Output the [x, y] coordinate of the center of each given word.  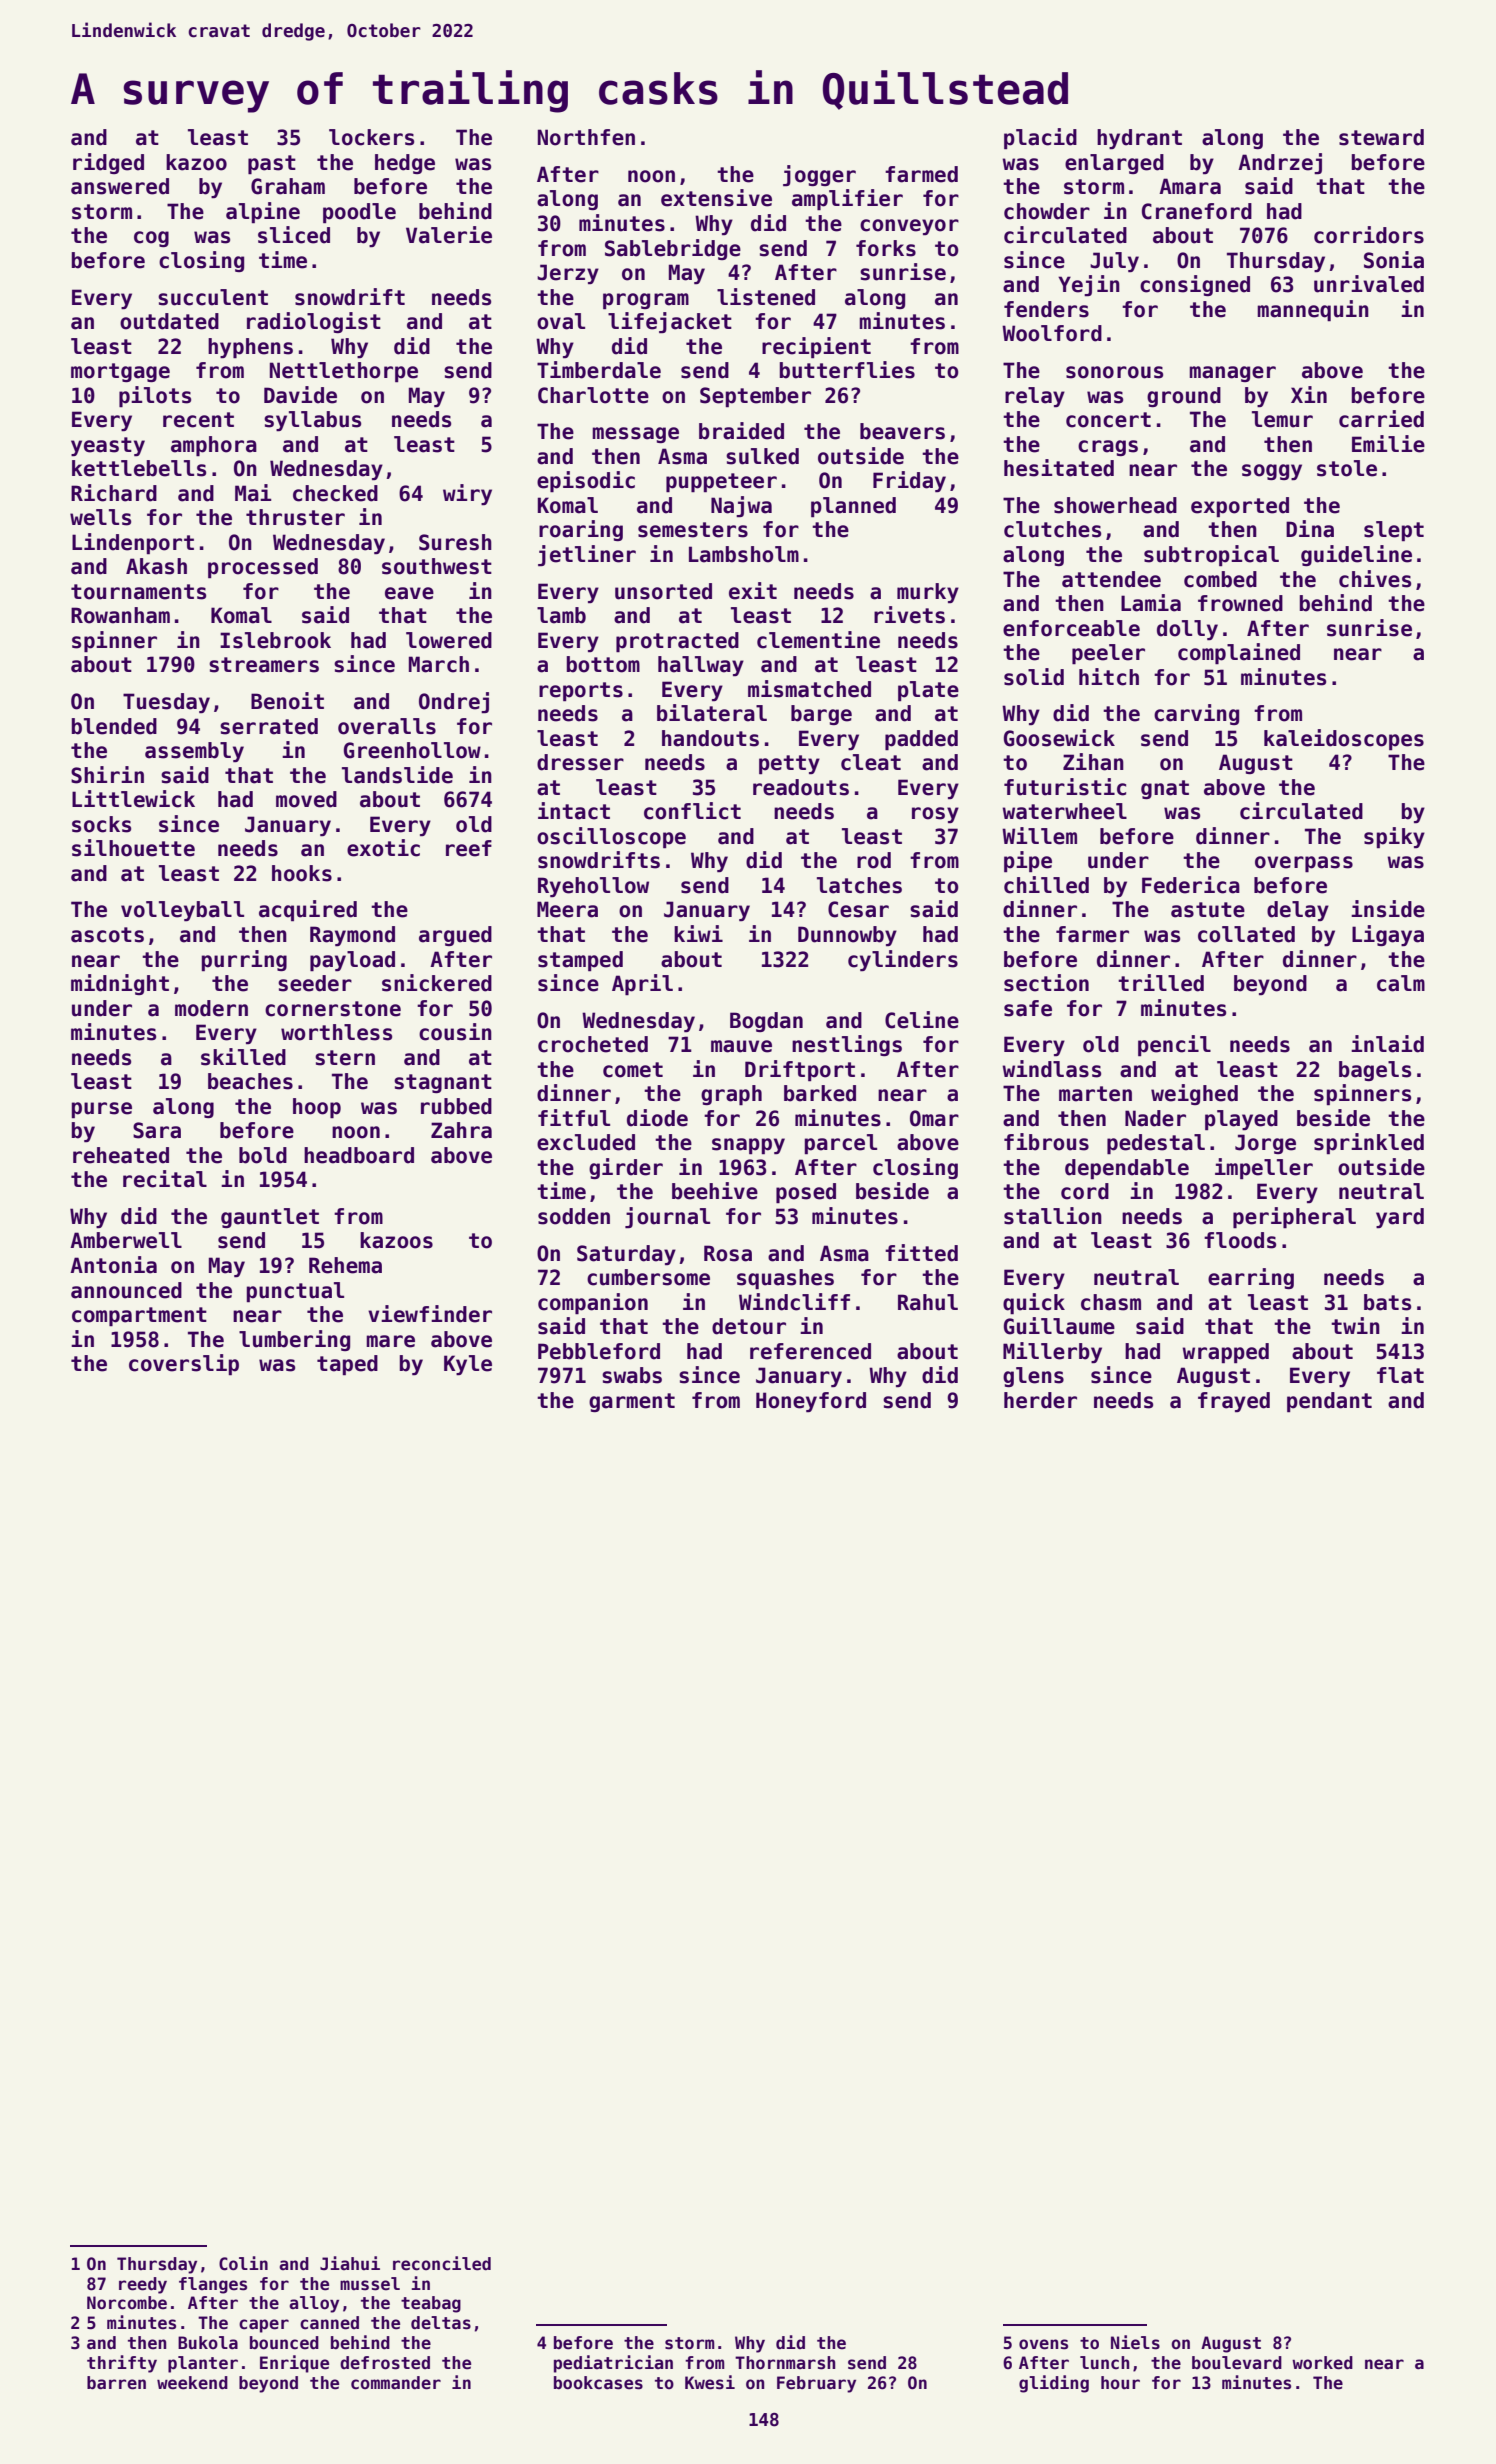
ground [1184, 397]
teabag [431, 2304]
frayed [1234, 1402]
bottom [603, 664]
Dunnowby [847, 936]
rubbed [456, 1106]
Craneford [1197, 211]
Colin [243, 2263]
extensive [716, 198]
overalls [387, 726]
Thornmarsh [785, 2363]
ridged [108, 163]
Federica [1191, 885]
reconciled [442, 2263]
